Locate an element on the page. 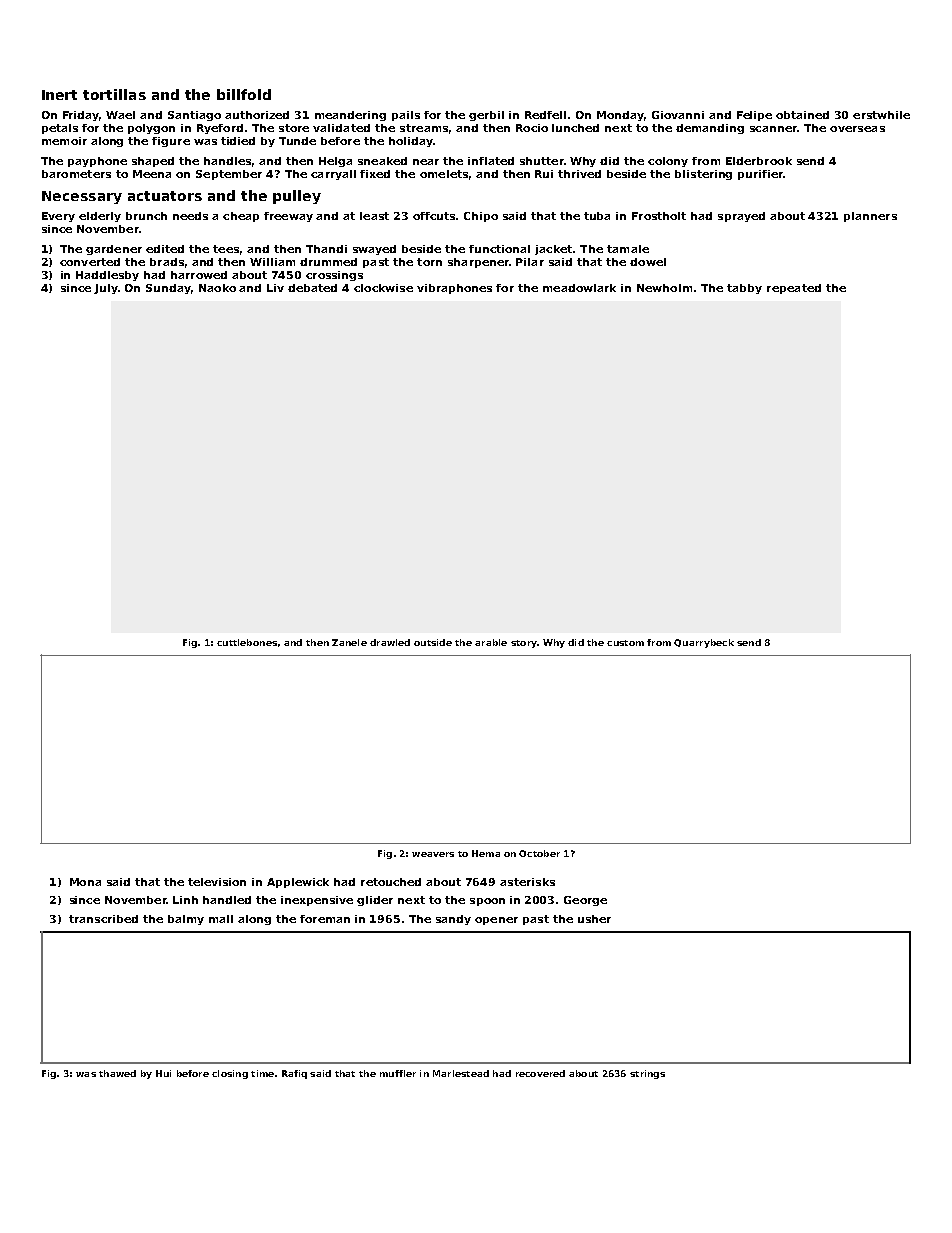  usher is located at coordinates (594, 919).
